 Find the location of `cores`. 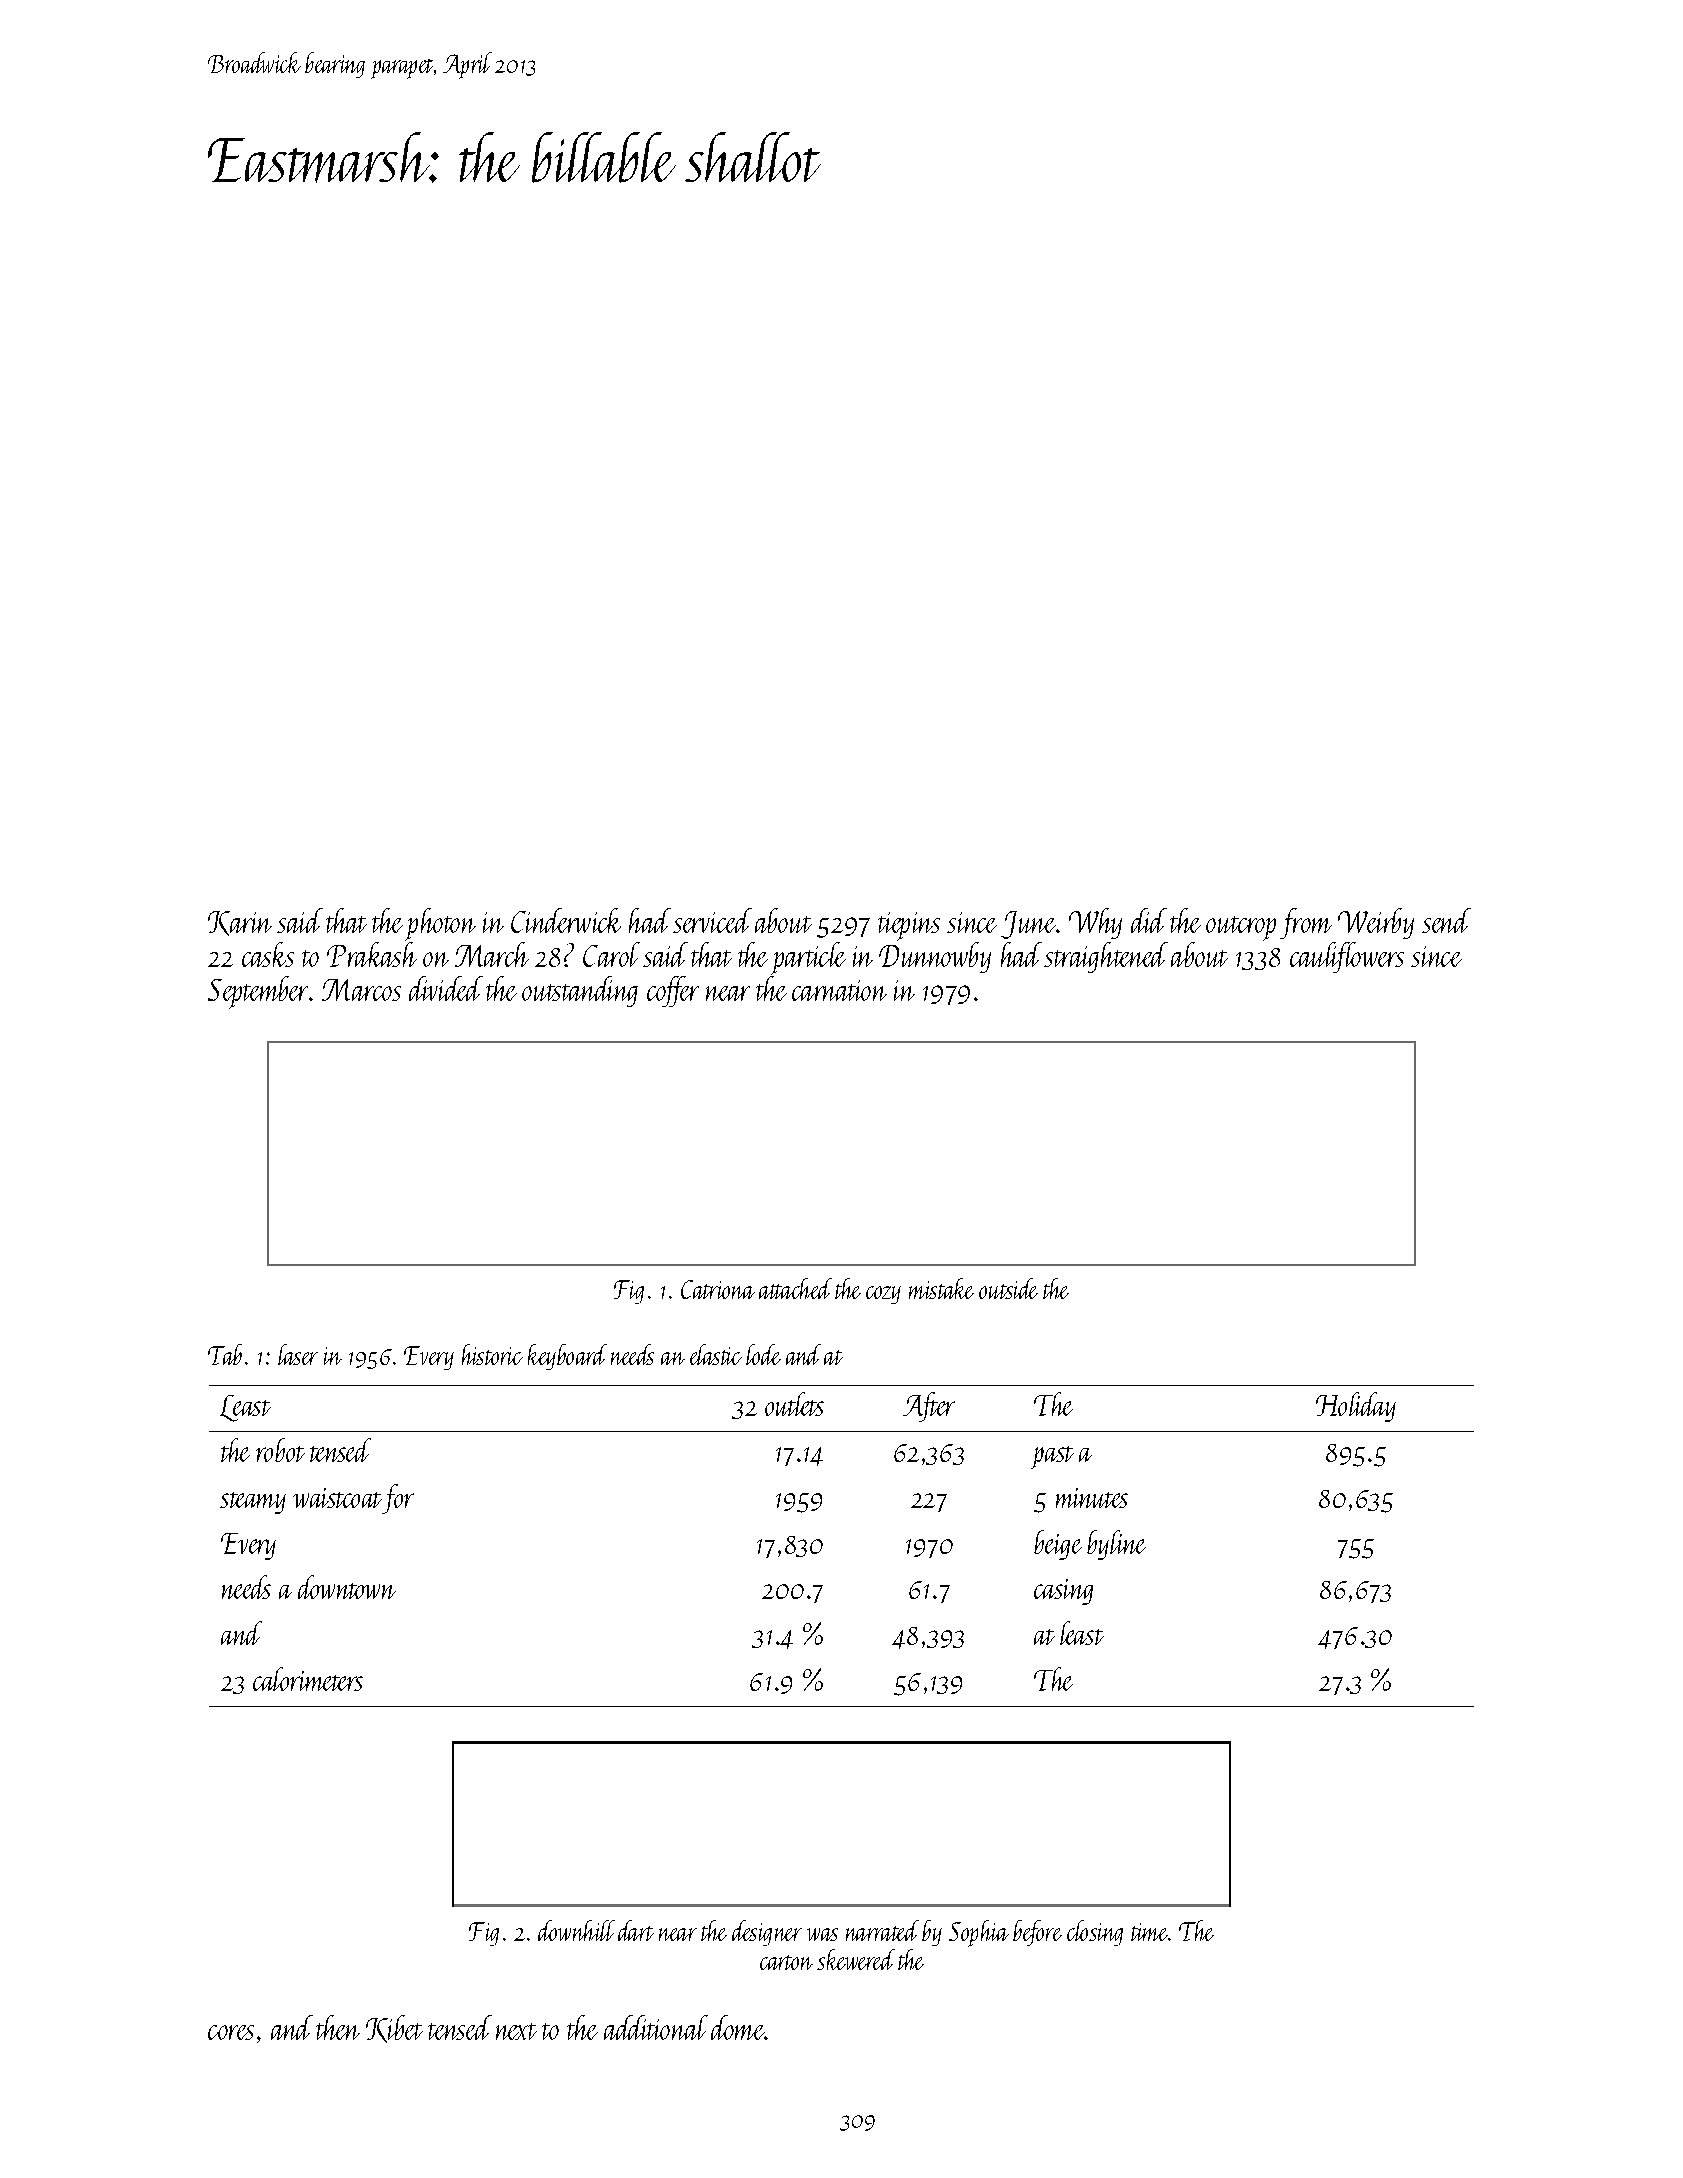

cores is located at coordinates (231, 2032).
